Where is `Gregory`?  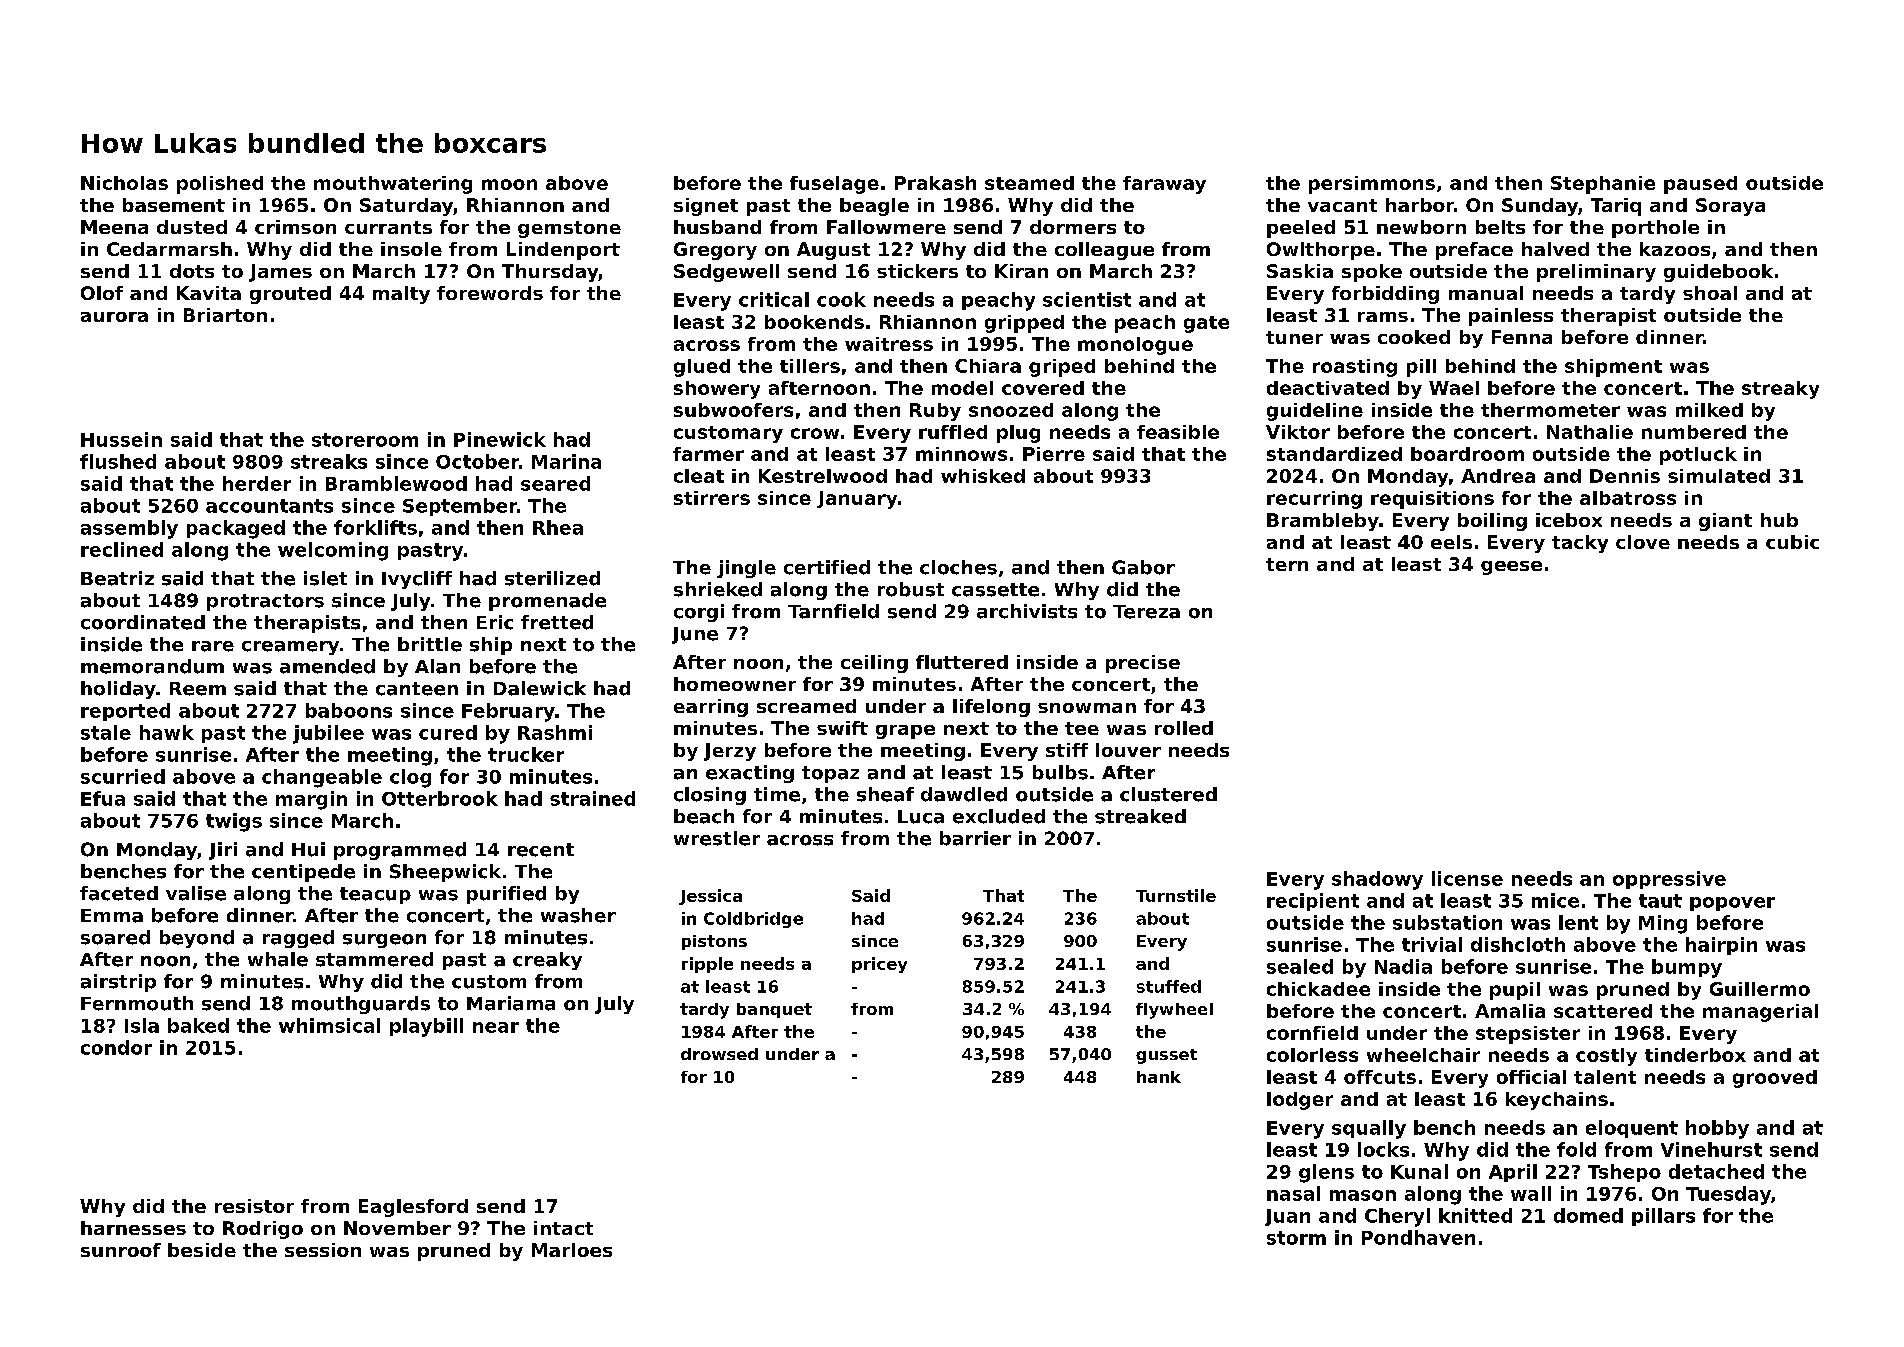
Gregory is located at coordinates (715, 251).
